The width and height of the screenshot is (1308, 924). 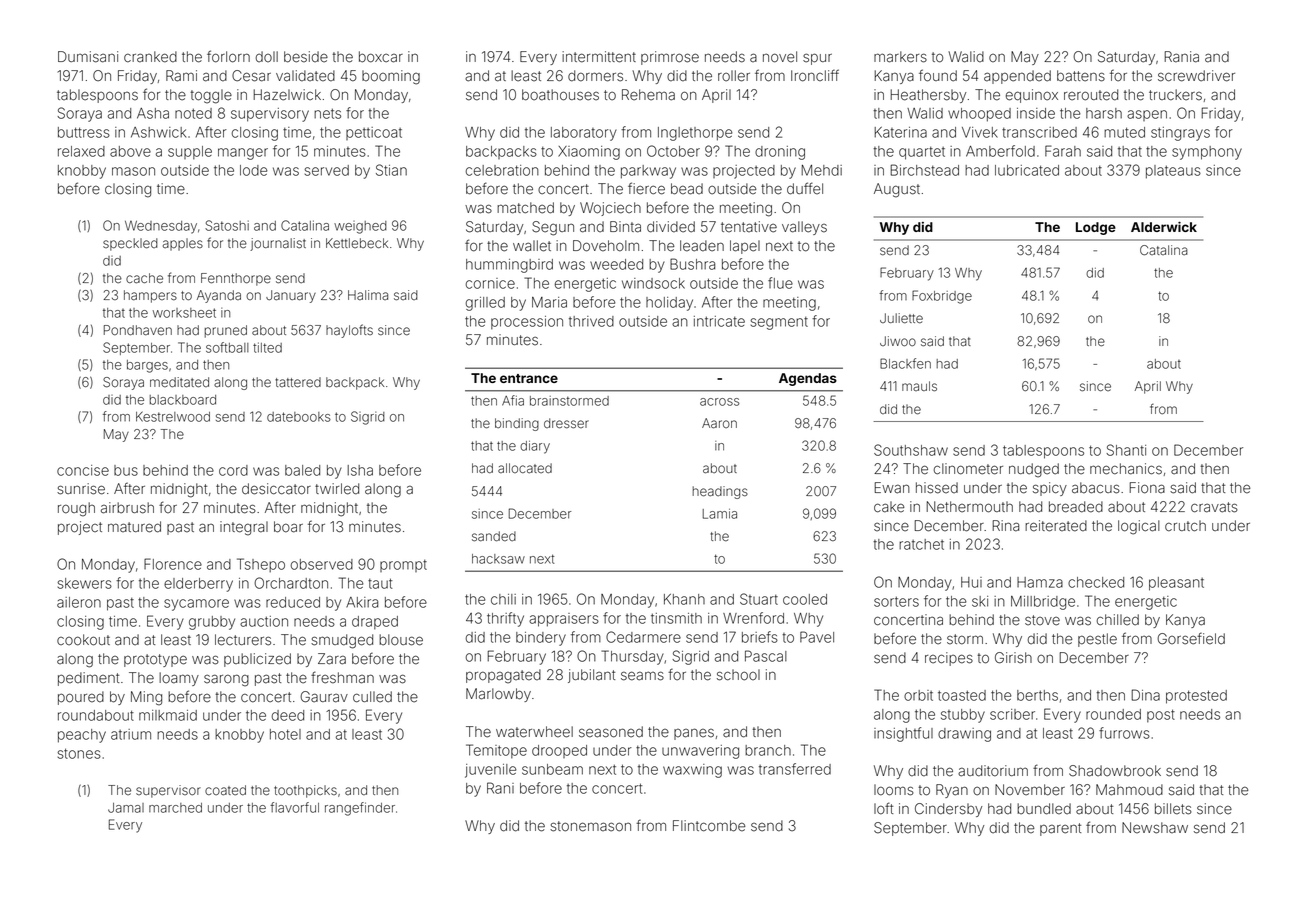 I want to click on Shanti, so click(x=1126, y=450).
